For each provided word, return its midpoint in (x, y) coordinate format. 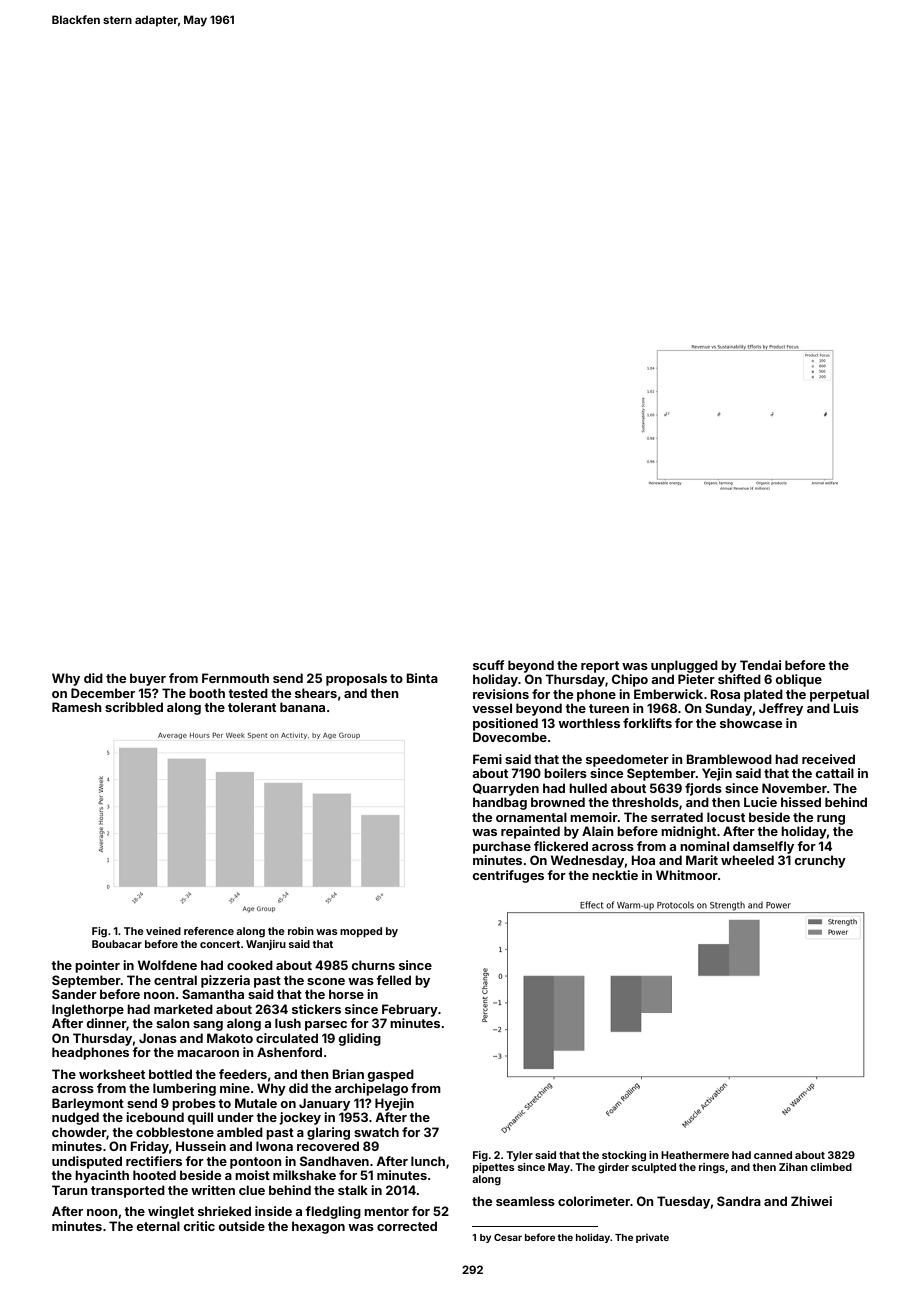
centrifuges (508, 876)
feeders (243, 1074)
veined (163, 931)
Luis (846, 708)
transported (128, 1191)
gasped (391, 1075)
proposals (356, 679)
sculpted (654, 1168)
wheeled (747, 860)
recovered (328, 1146)
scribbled (134, 707)
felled (393, 980)
